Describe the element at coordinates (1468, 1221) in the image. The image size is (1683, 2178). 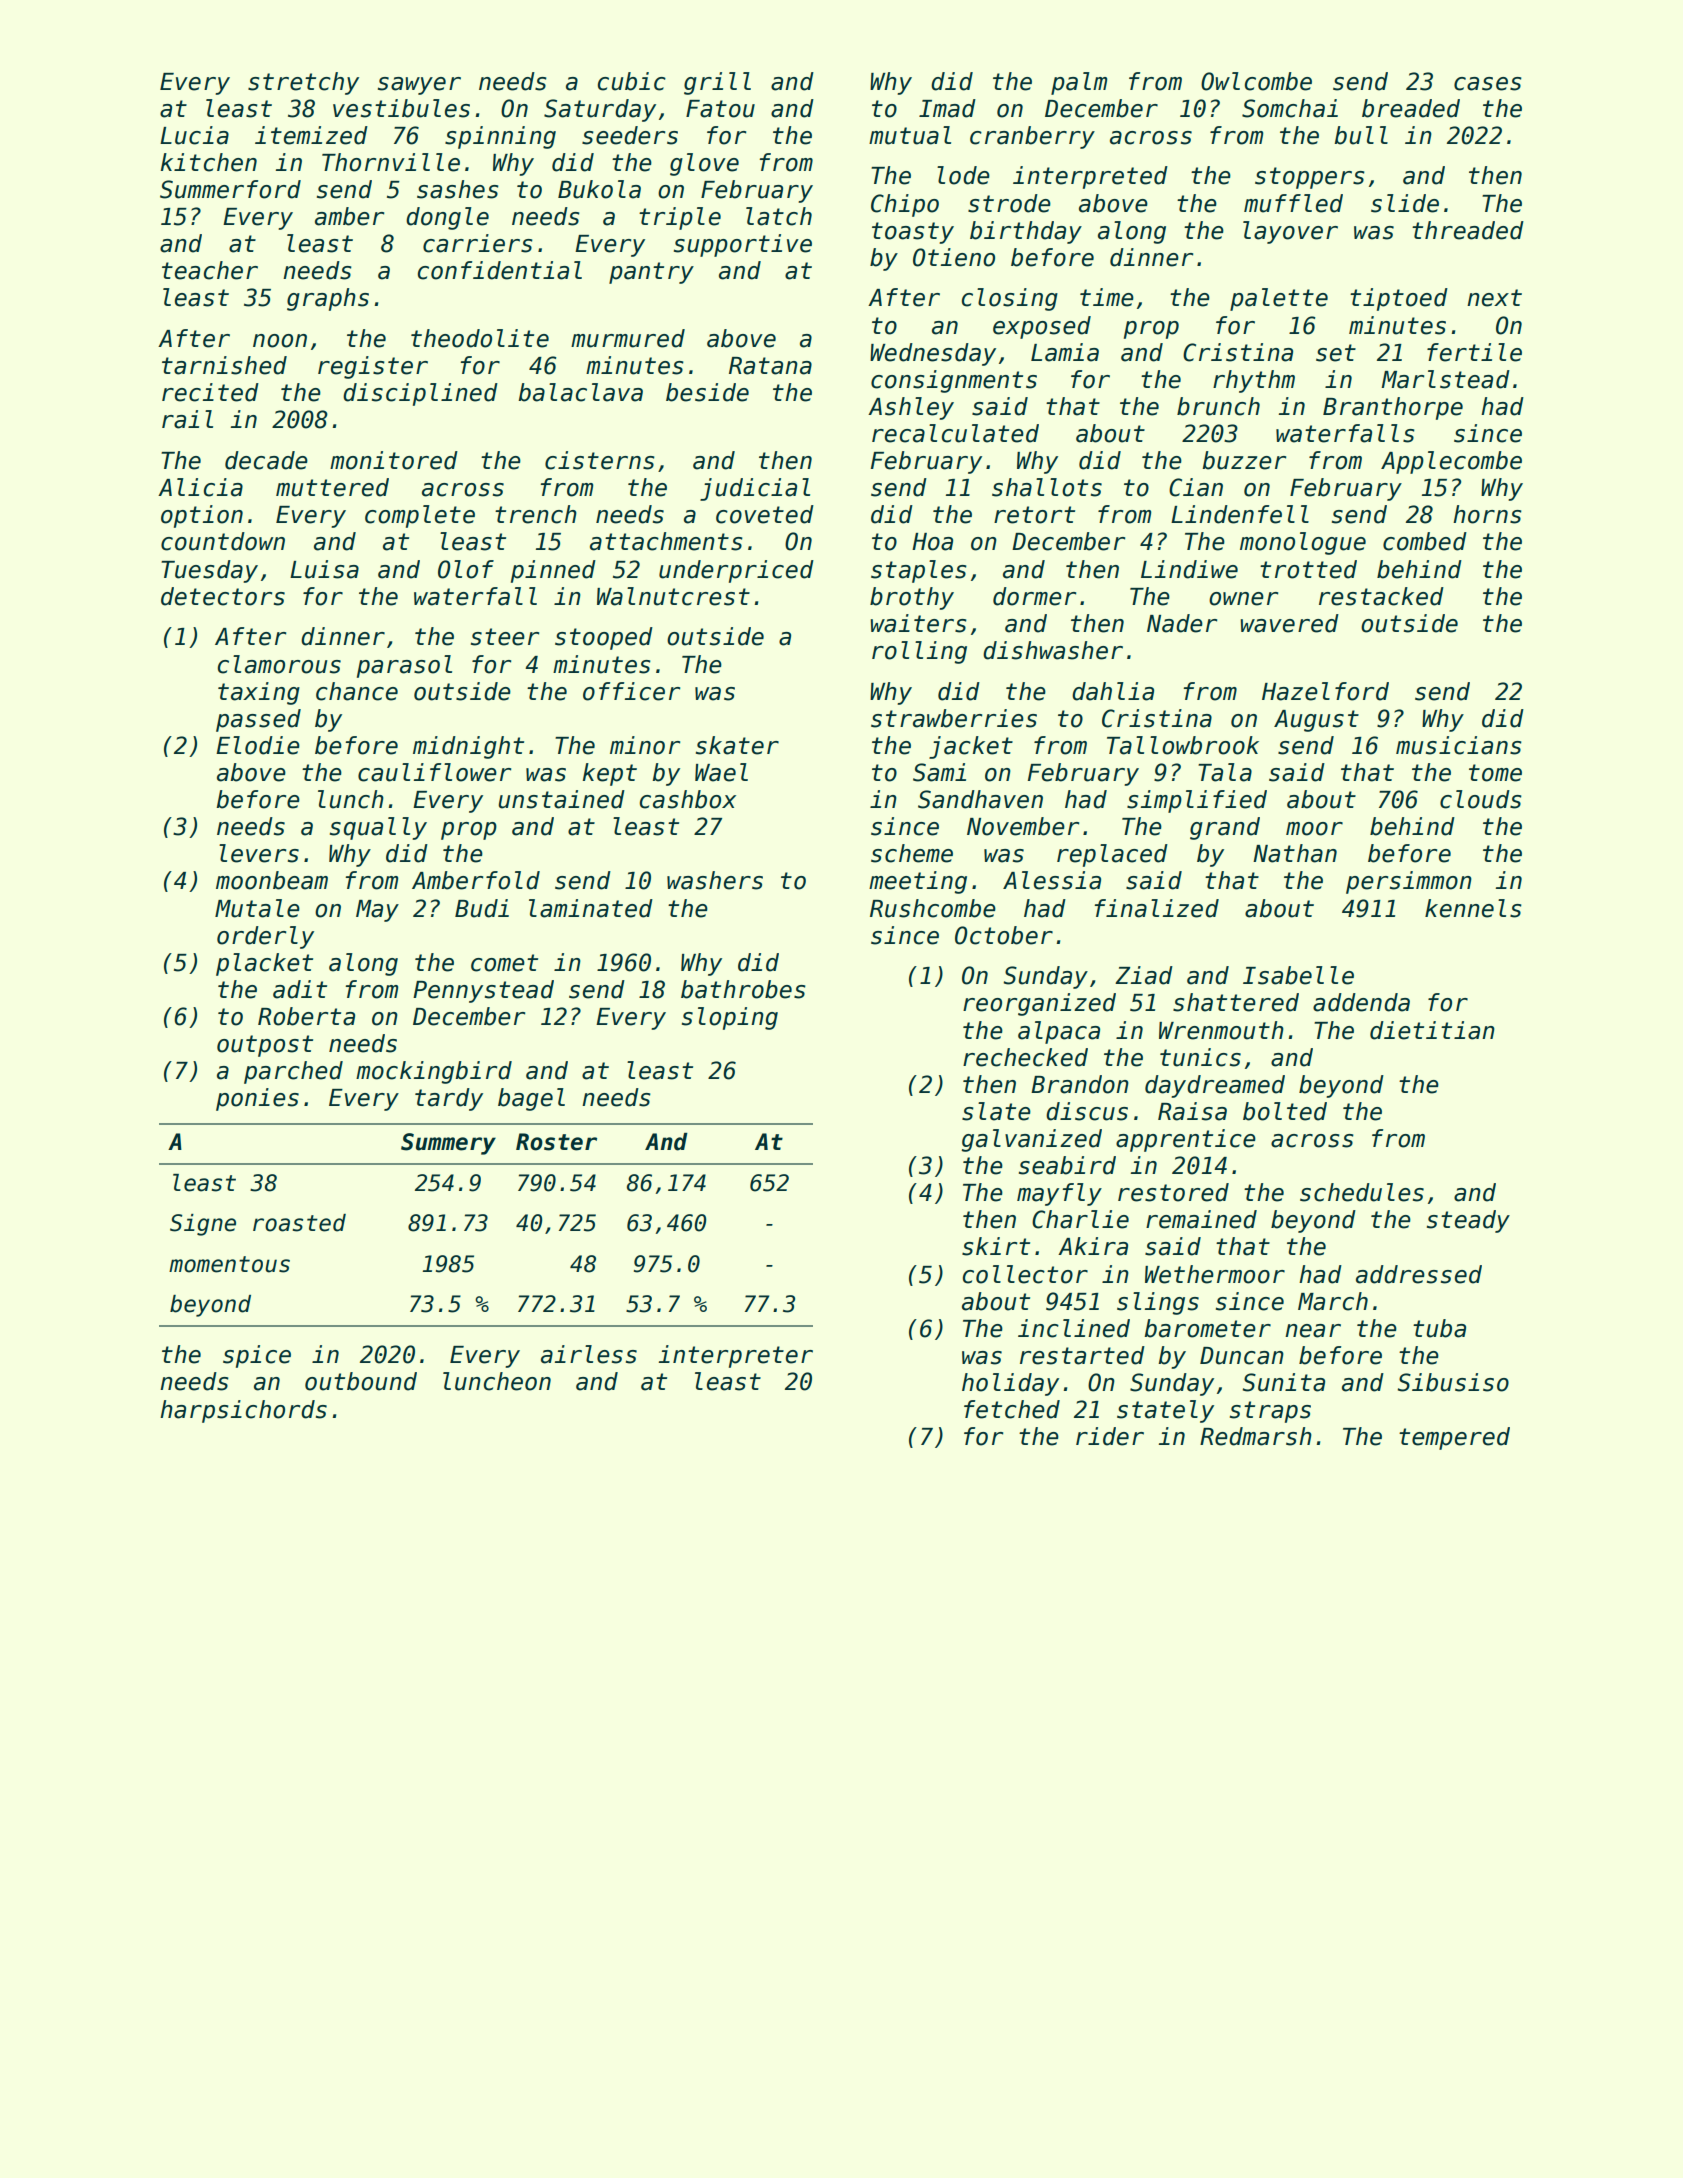
I see `steady` at that location.
